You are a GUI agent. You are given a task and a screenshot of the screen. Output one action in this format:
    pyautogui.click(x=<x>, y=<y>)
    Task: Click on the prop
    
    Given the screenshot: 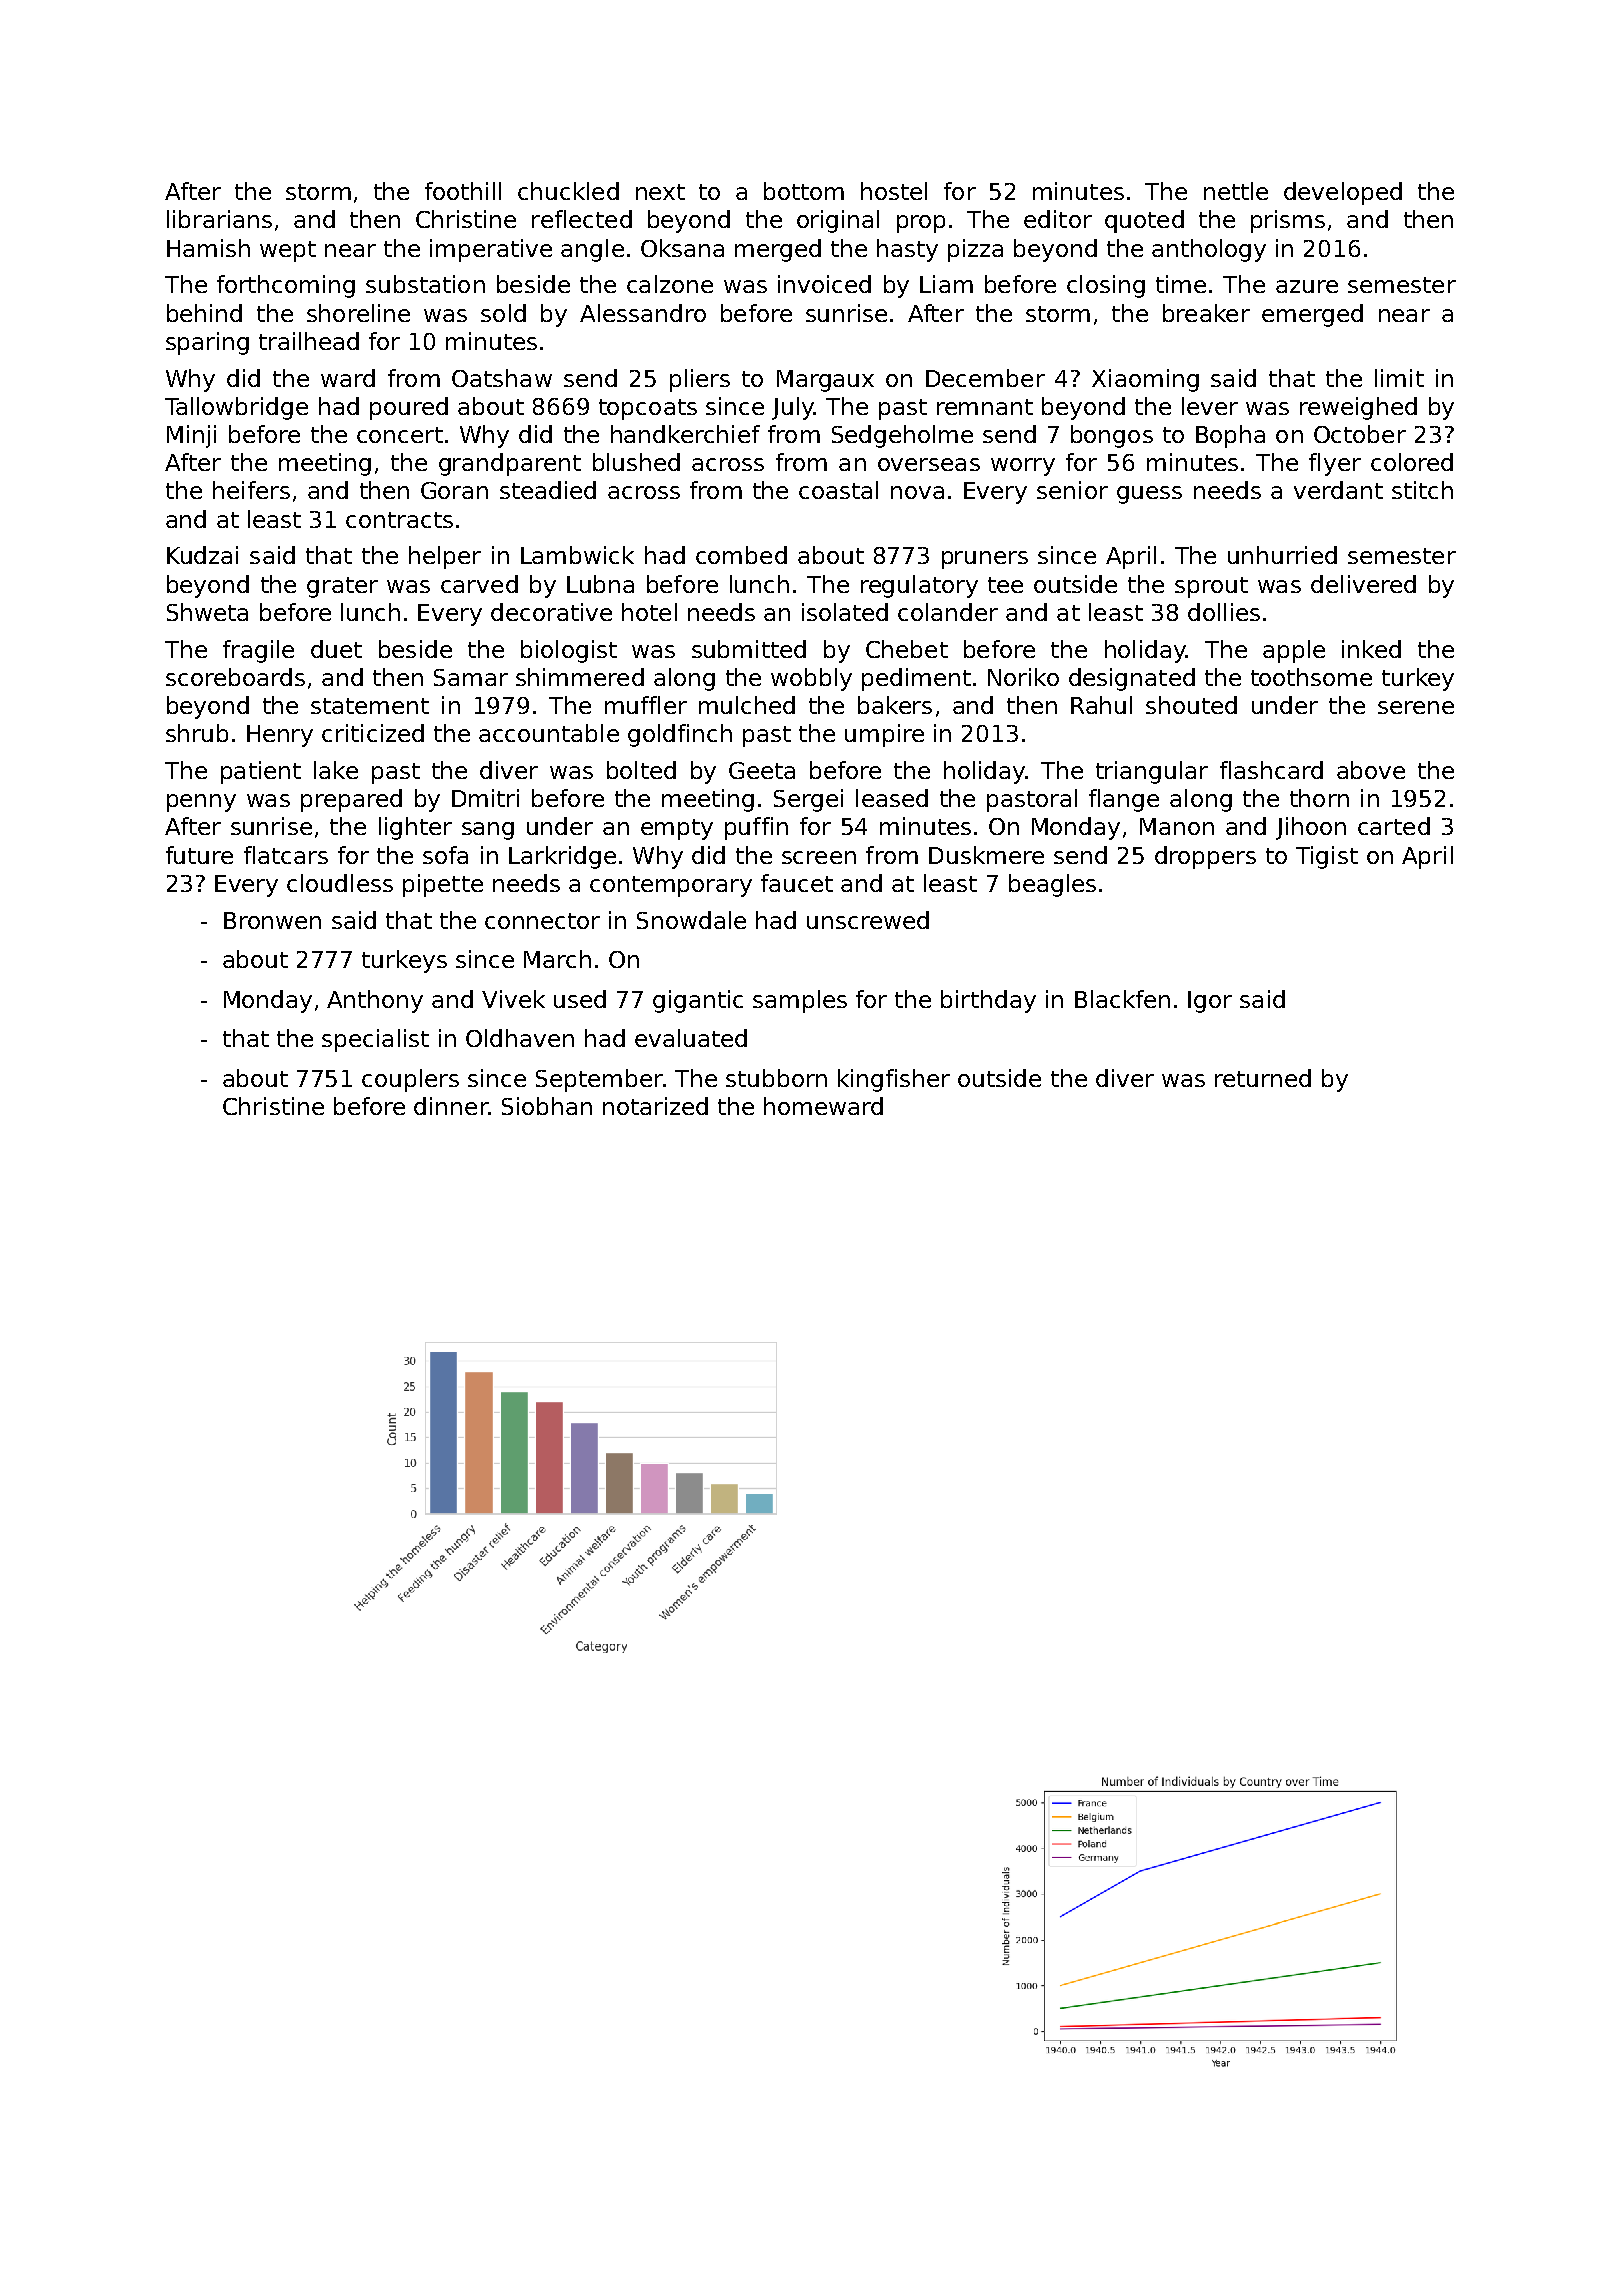 What is the action you would take?
    pyautogui.click(x=921, y=224)
